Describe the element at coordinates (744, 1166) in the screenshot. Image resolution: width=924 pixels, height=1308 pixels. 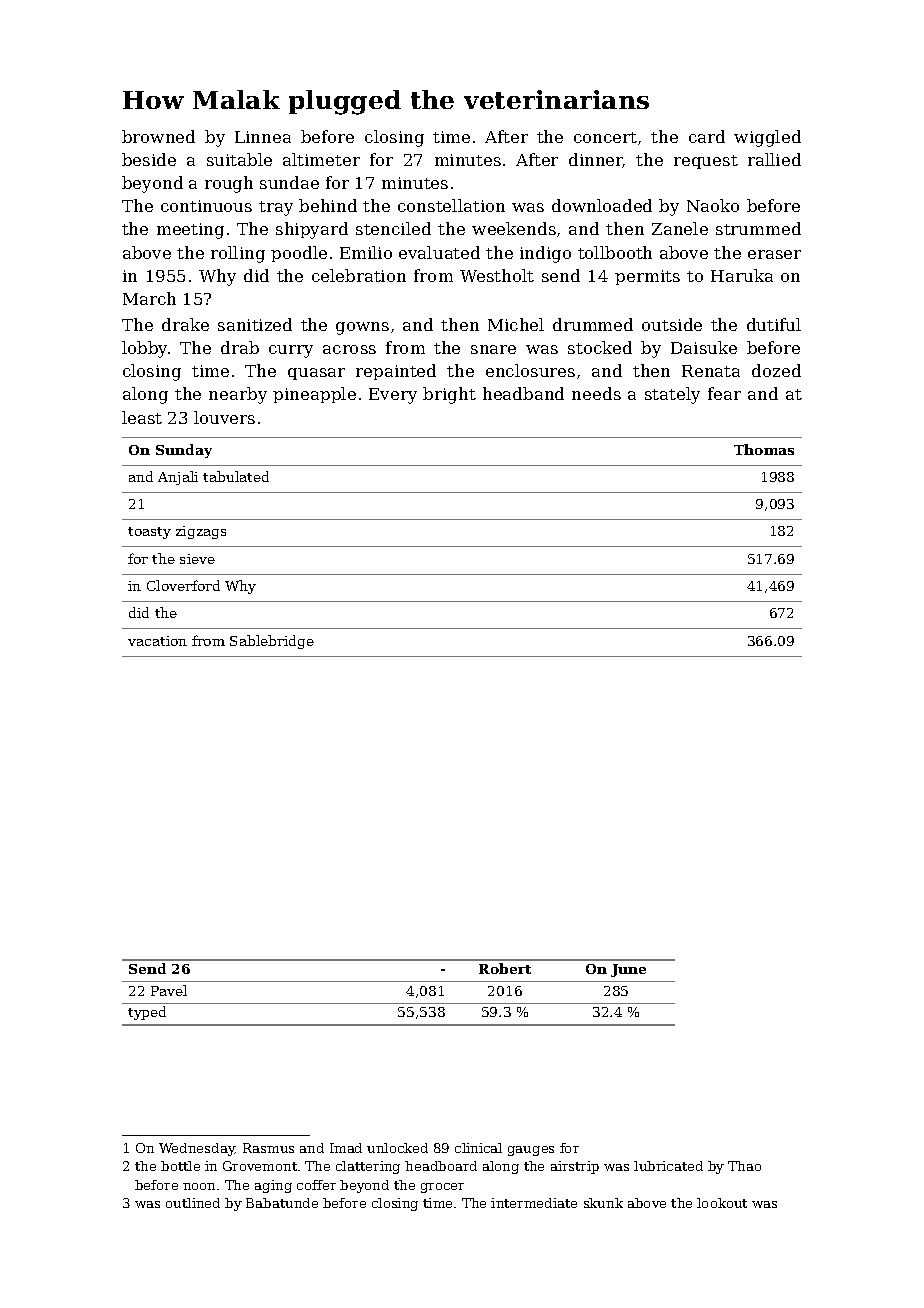
I see `Thao` at that location.
